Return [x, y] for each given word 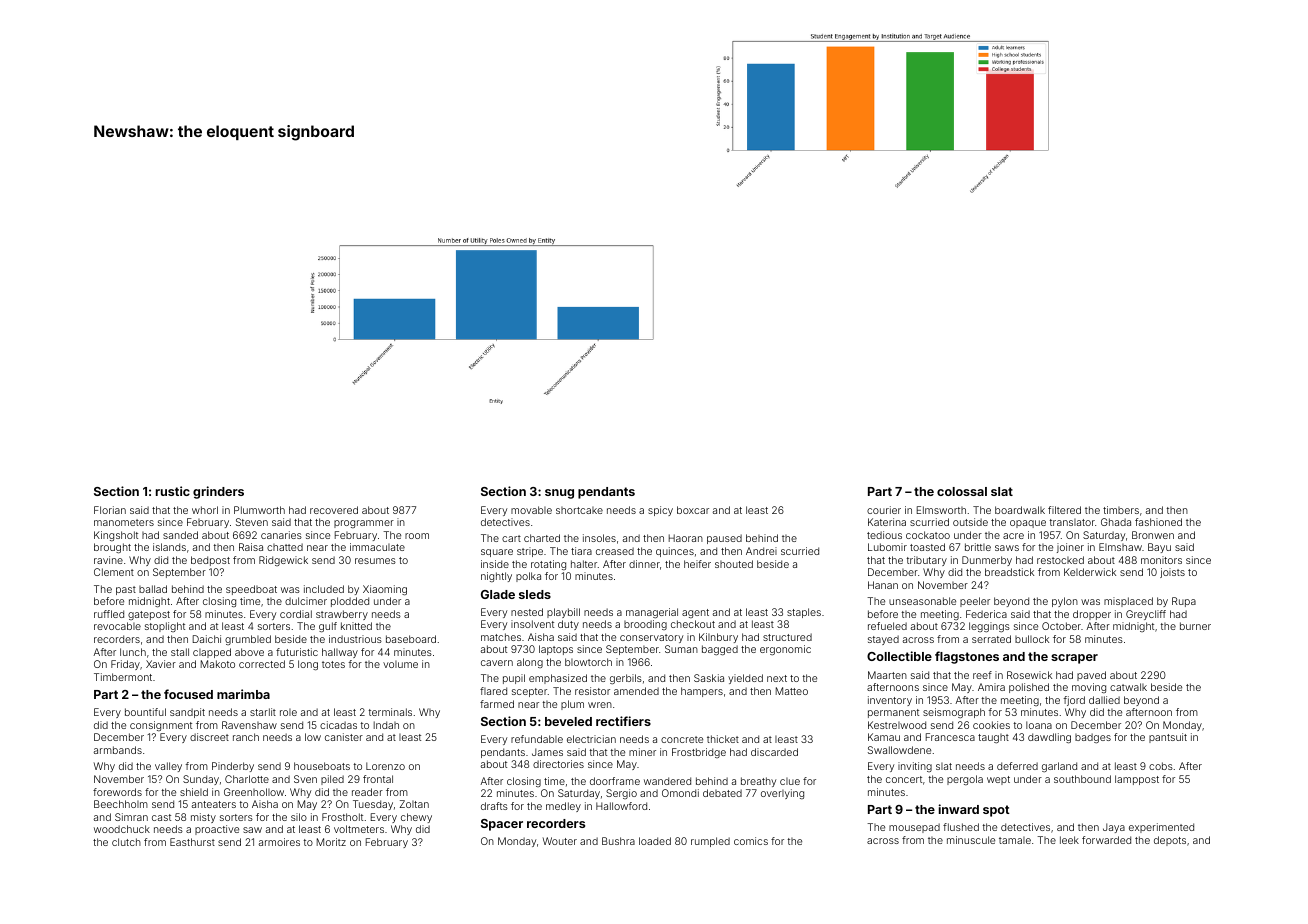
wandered [667, 781]
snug [559, 494]
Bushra [618, 841]
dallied [1104, 700]
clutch [126, 842]
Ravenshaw [249, 725]
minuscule [971, 840]
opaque [1028, 524]
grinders [218, 492]
